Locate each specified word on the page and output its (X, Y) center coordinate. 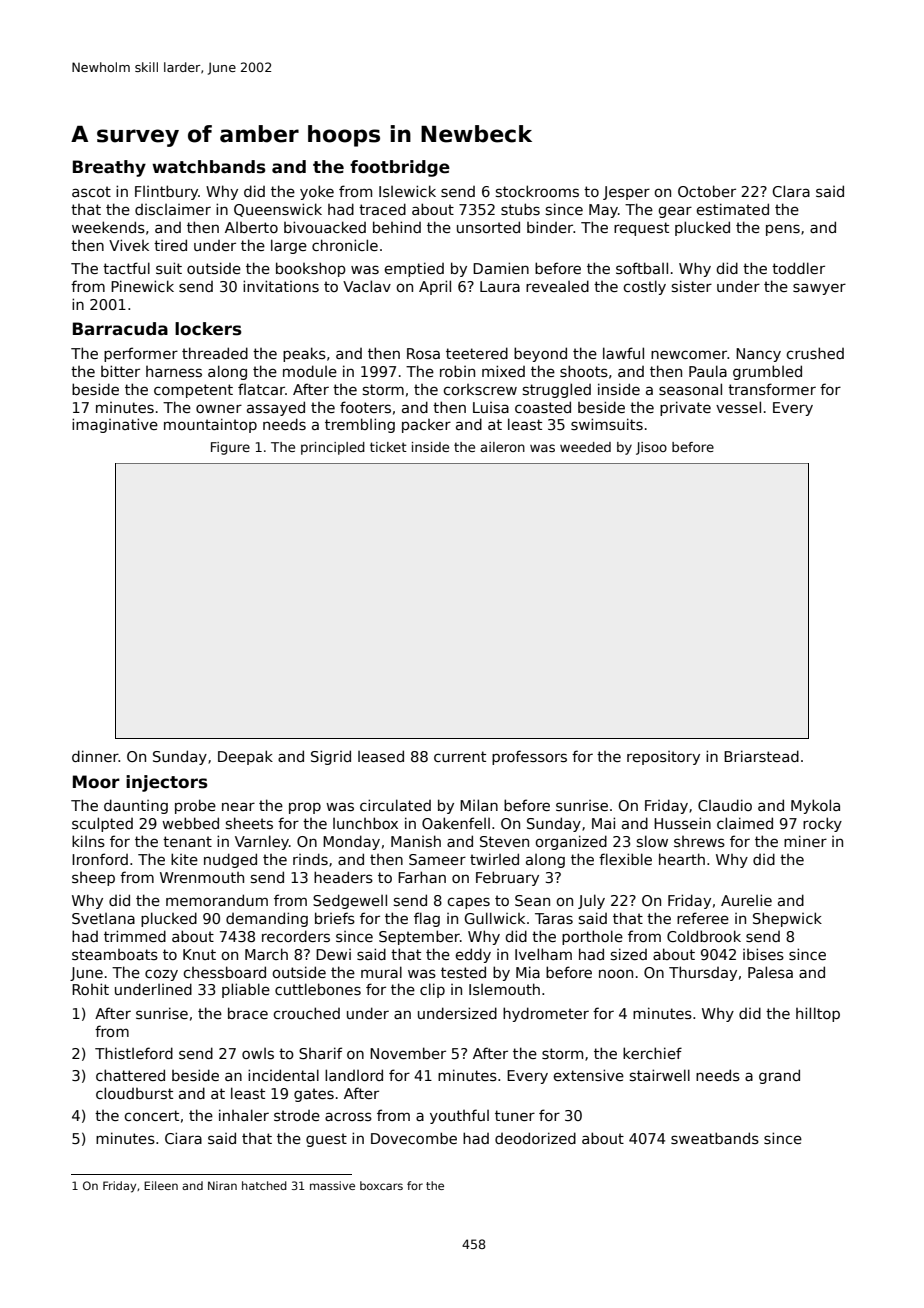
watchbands (209, 167)
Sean (532, 900)
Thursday (703, 973)
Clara (791, 191)
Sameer (437, 859)
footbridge (400, 168)
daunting (136, 806)
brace (248, 1013)
